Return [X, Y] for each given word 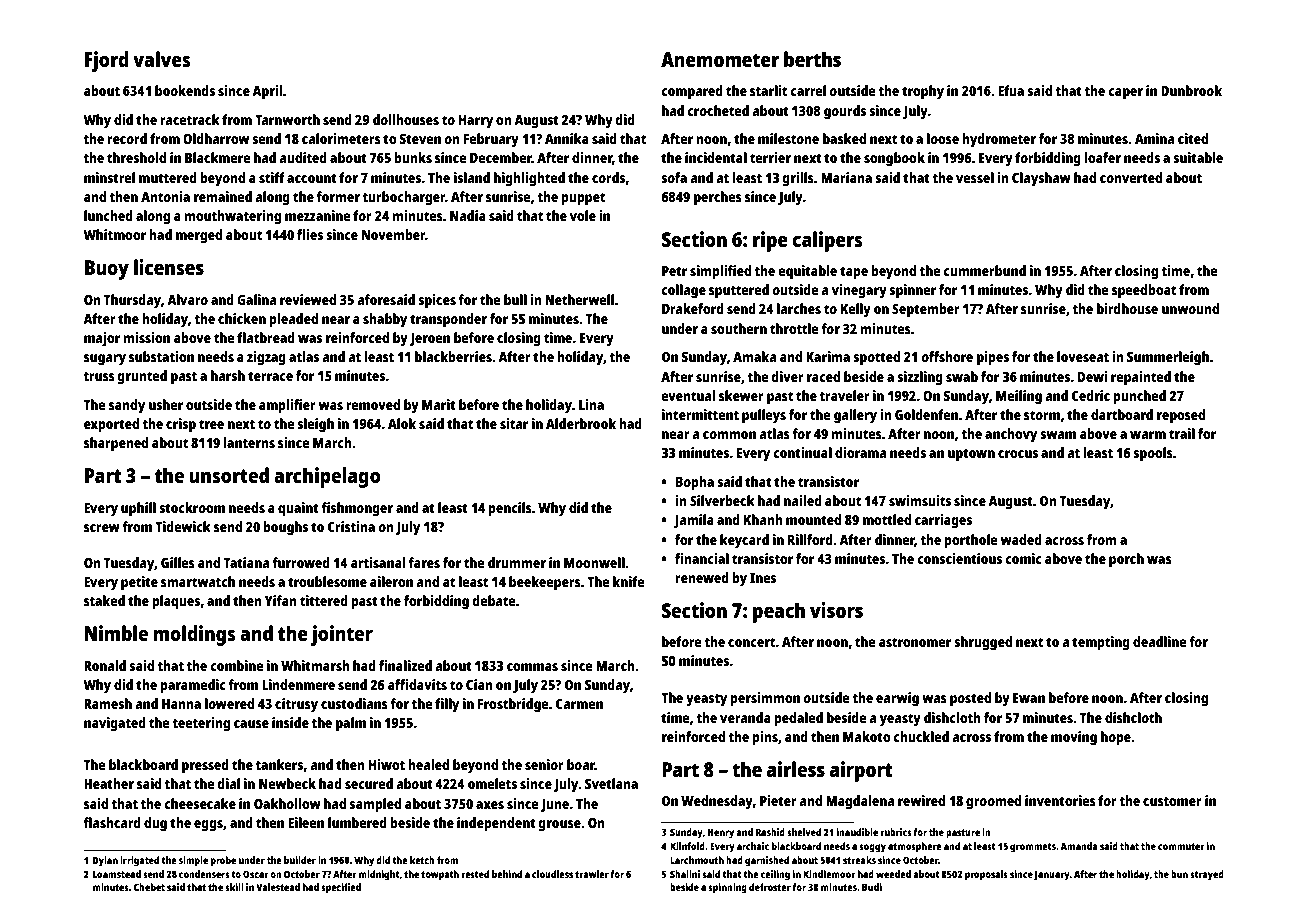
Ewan [1029, 698]
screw [102, 528]
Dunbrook [1191, 90]
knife [629, 581]
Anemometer [720, 59]
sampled [375, 805]
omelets [492, 783]
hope [1116, 738]
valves [162, 59]
